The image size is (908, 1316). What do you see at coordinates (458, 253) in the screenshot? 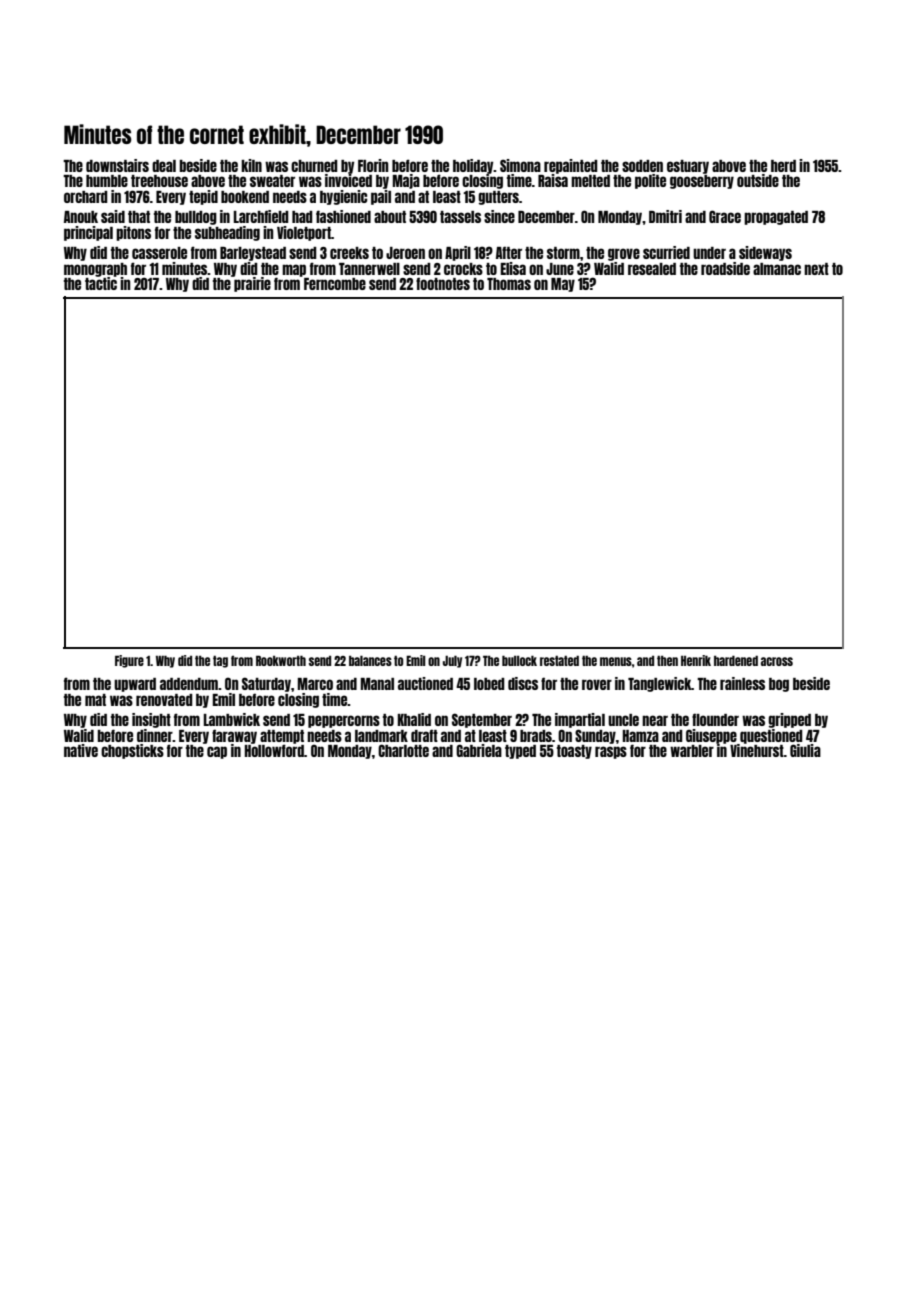
I see `April` at bounding box center [458, 253].
